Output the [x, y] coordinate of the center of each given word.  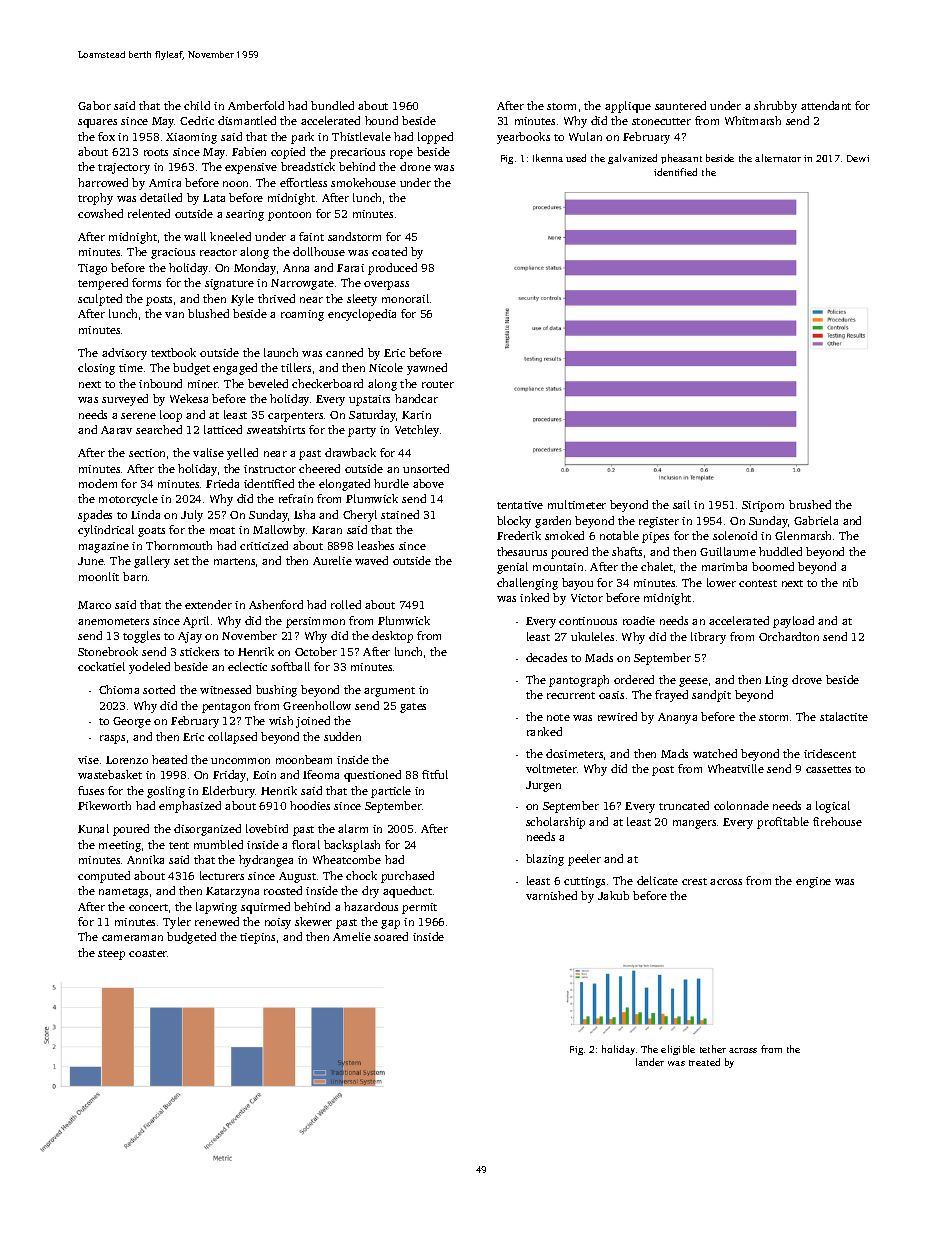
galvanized [632, 159]
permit [419, 908]
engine [813, 882]
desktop [392, 637]
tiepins [257, 938]
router [438, 384]
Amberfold [256, 105]
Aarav [116, 430]
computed [104, 877]
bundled [332, 105]
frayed [671, 696]
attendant [826, 105]
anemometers [113, 621]
